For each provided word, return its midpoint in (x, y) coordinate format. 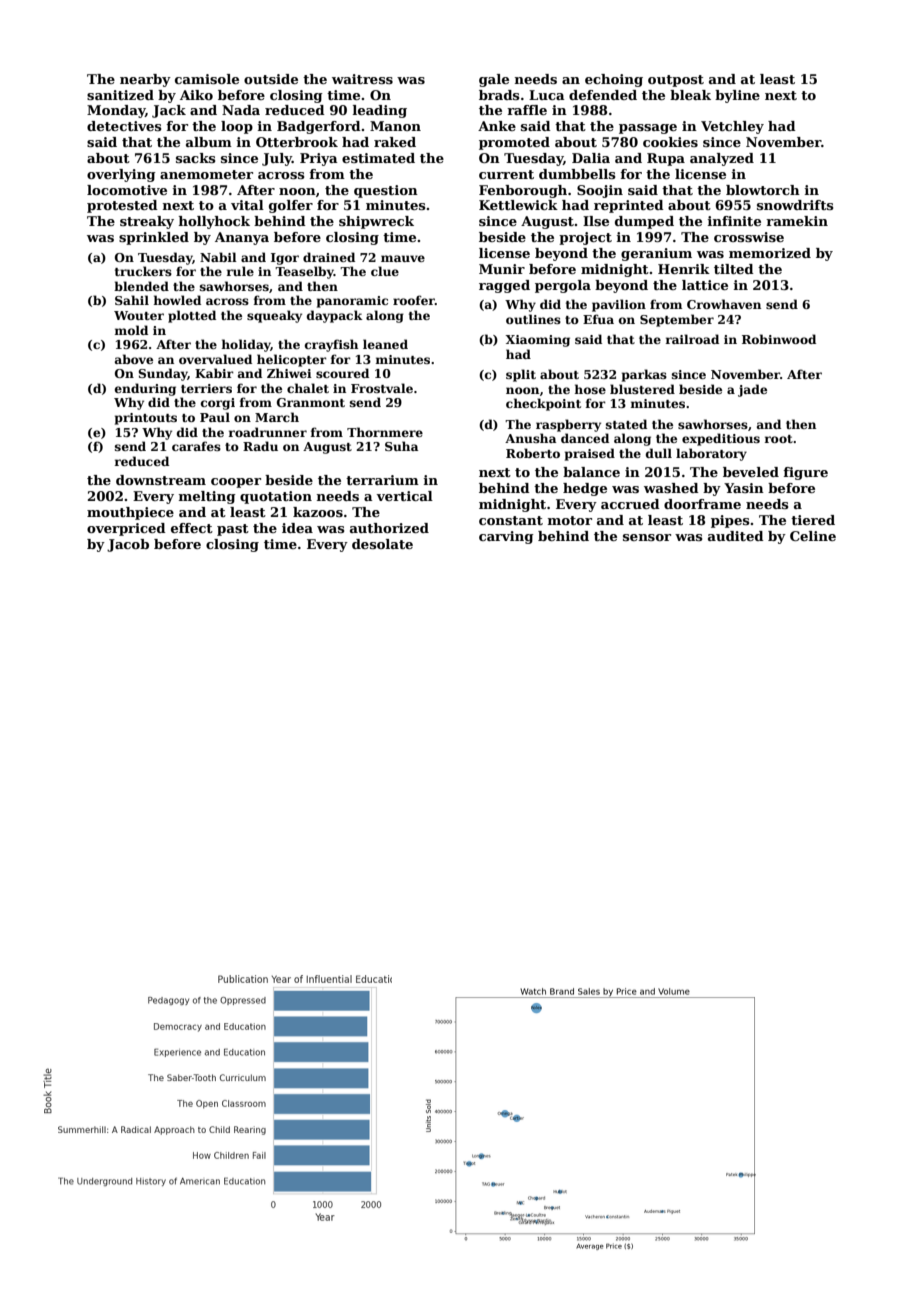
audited (736, 536)
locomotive (127, 190)
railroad (692, 339)
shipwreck (376, 222)
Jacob (128, 545)
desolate (382, 544)
